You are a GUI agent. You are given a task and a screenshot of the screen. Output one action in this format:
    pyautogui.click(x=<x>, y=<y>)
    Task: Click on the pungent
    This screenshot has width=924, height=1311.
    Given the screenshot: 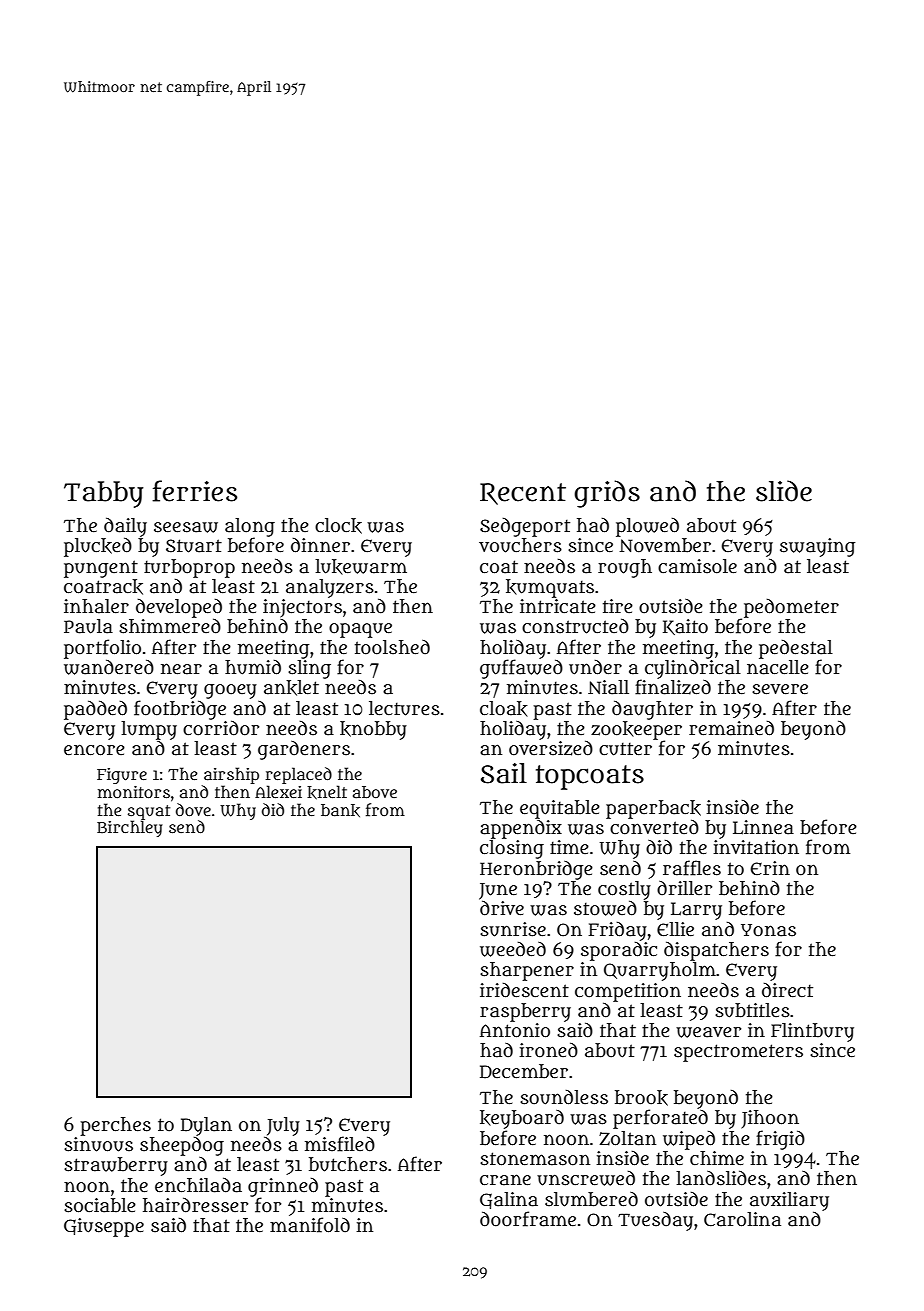 What is the action you would take?
    pyautogui.click(x=101, y=569)
